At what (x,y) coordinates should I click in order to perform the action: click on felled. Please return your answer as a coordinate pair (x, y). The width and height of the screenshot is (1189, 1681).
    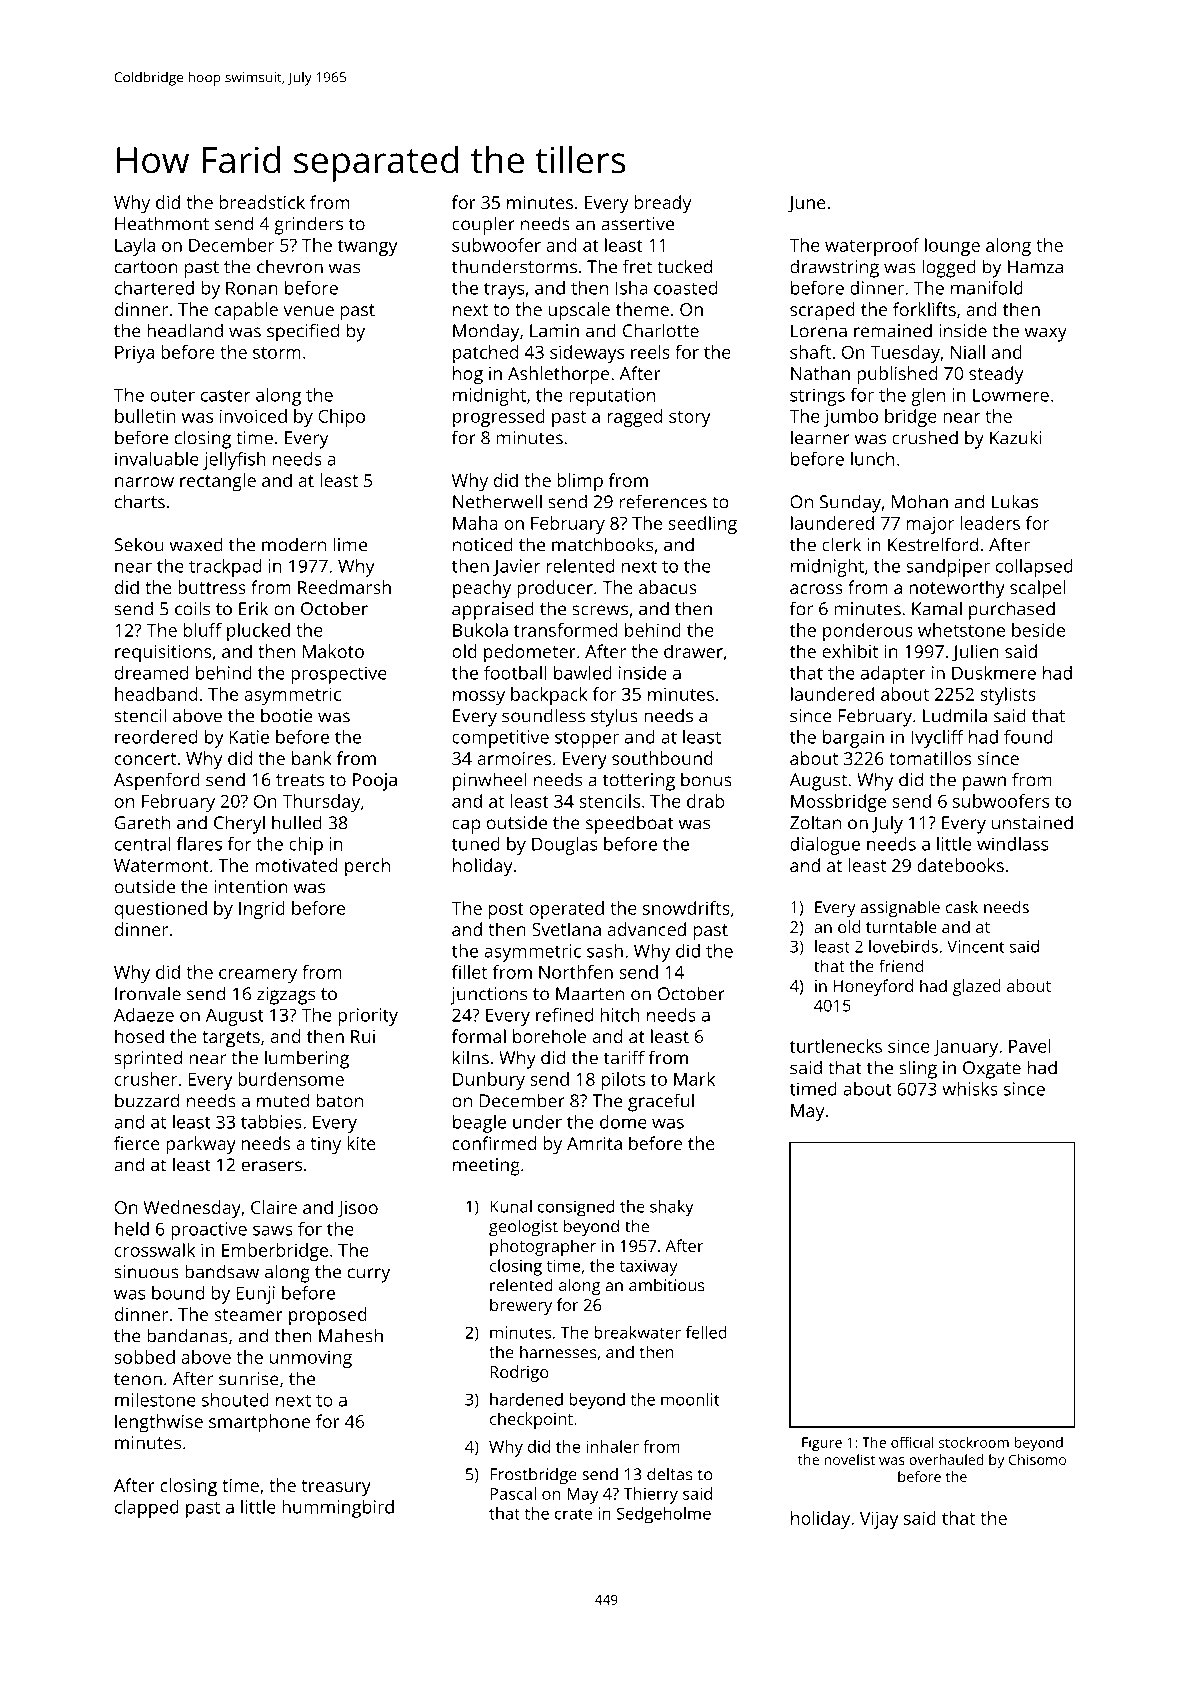
    Looking at the image, I should click on (706, 1332).
